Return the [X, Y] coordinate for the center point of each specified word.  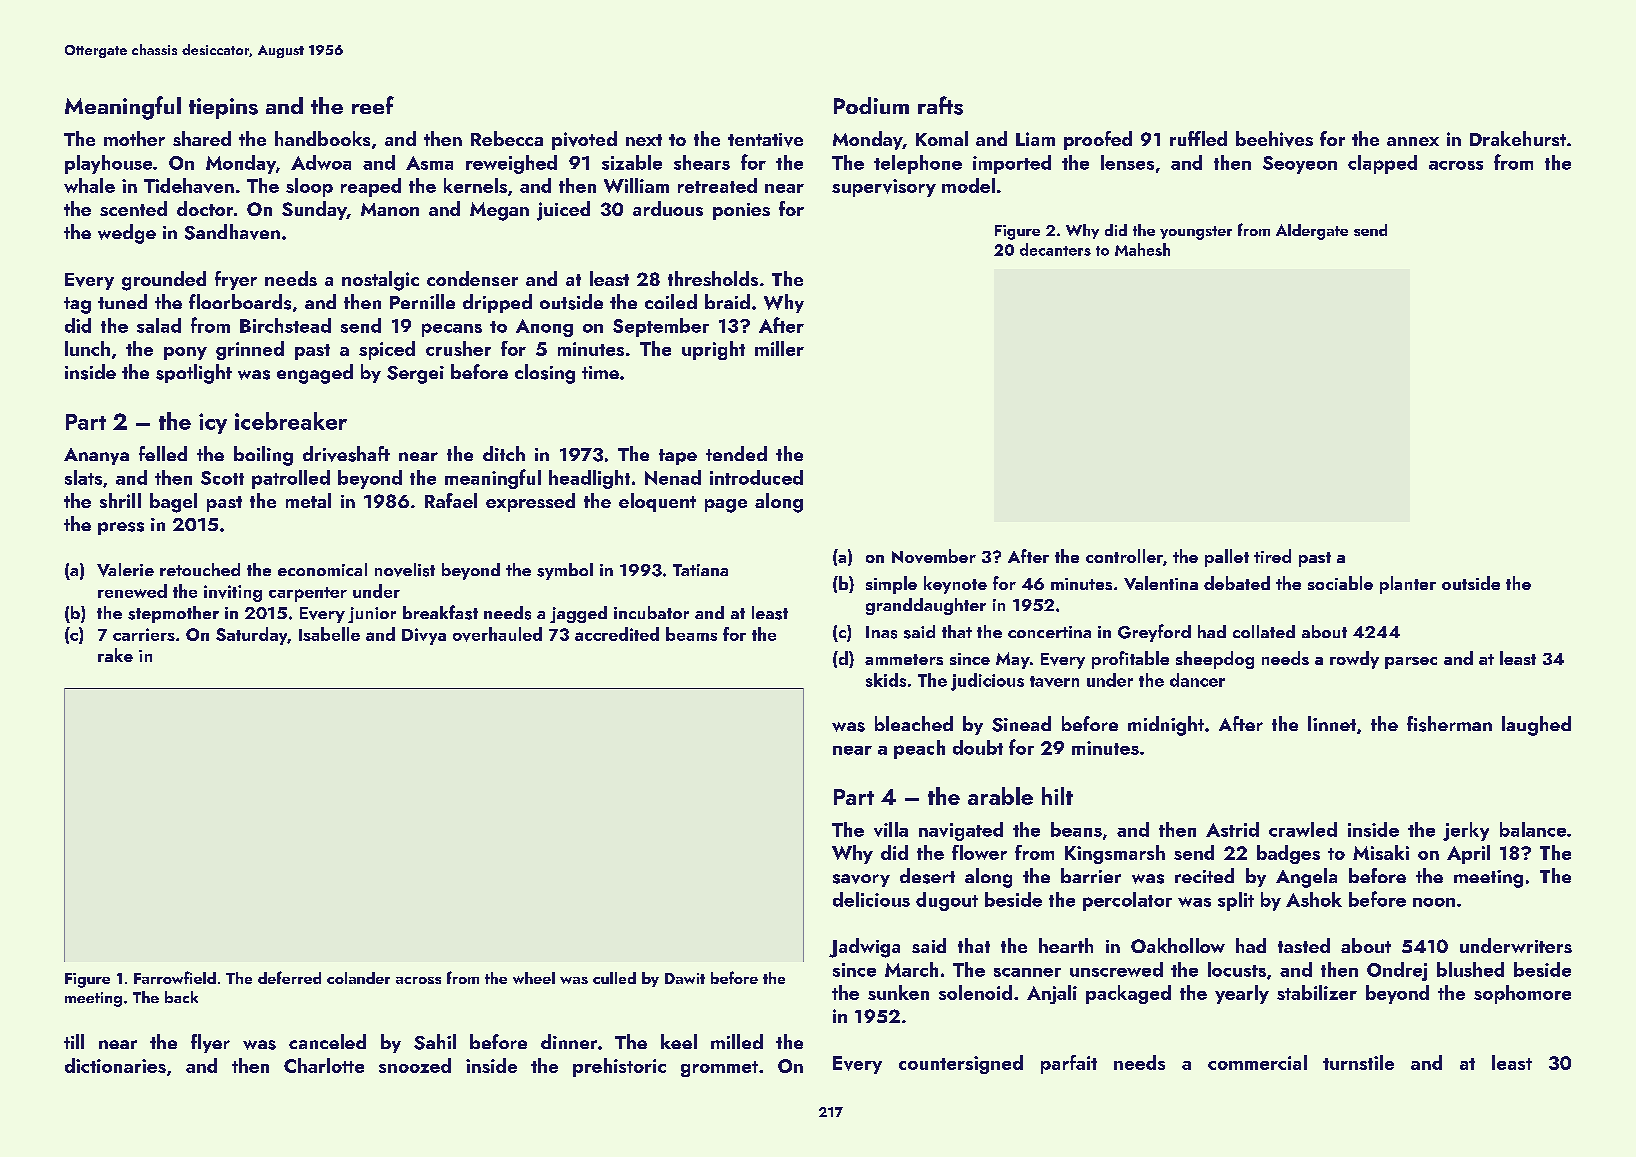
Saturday [251, 636]
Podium [871, 105]
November [934, 556]
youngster [1196, 233]
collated [1264, 631]
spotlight [194, 374]
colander [358, 978]
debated [1237, 583]
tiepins [223, 108]
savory [861, 880]
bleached [914, 723]
